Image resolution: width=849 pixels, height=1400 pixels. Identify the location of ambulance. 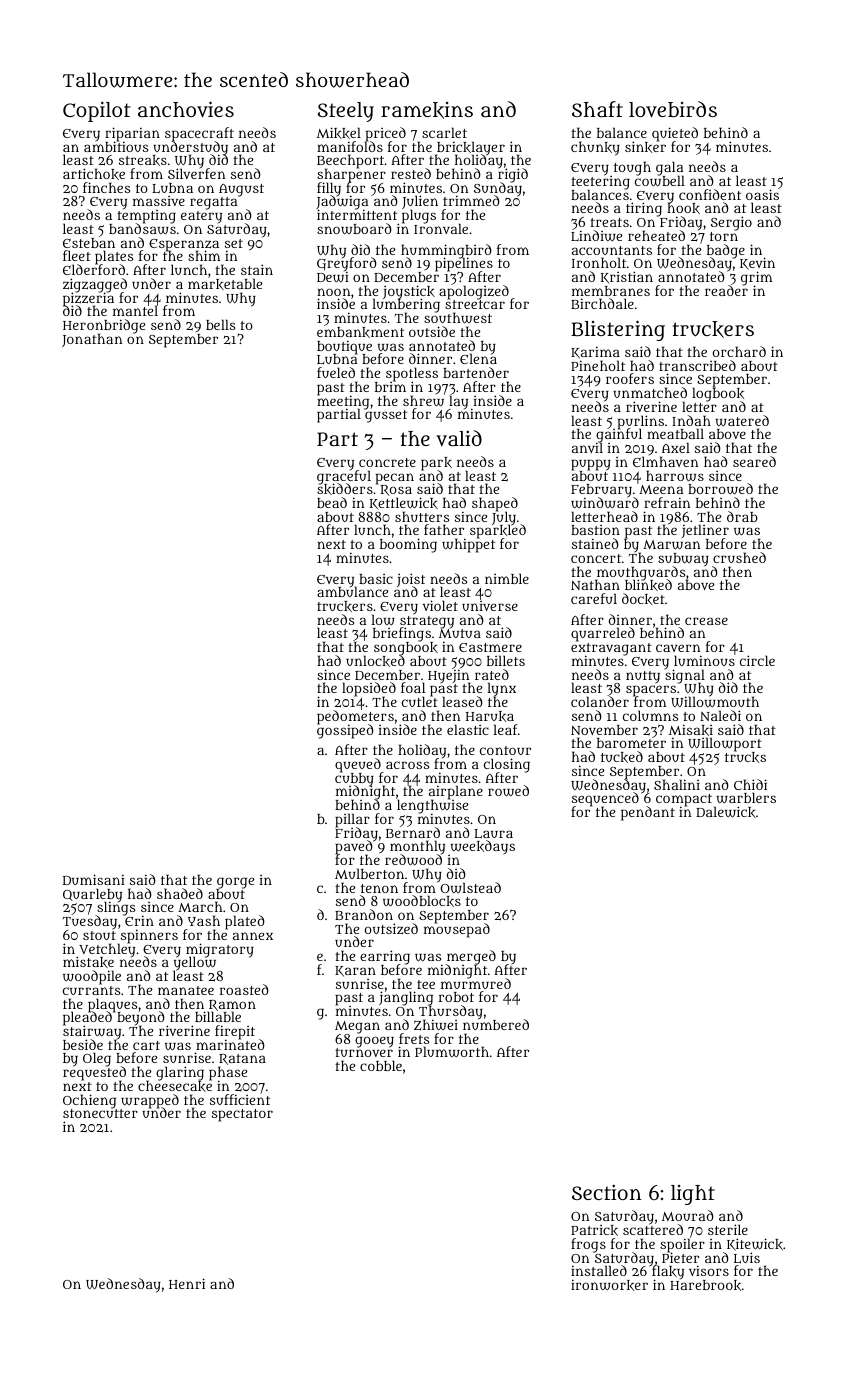
(352, 592).
